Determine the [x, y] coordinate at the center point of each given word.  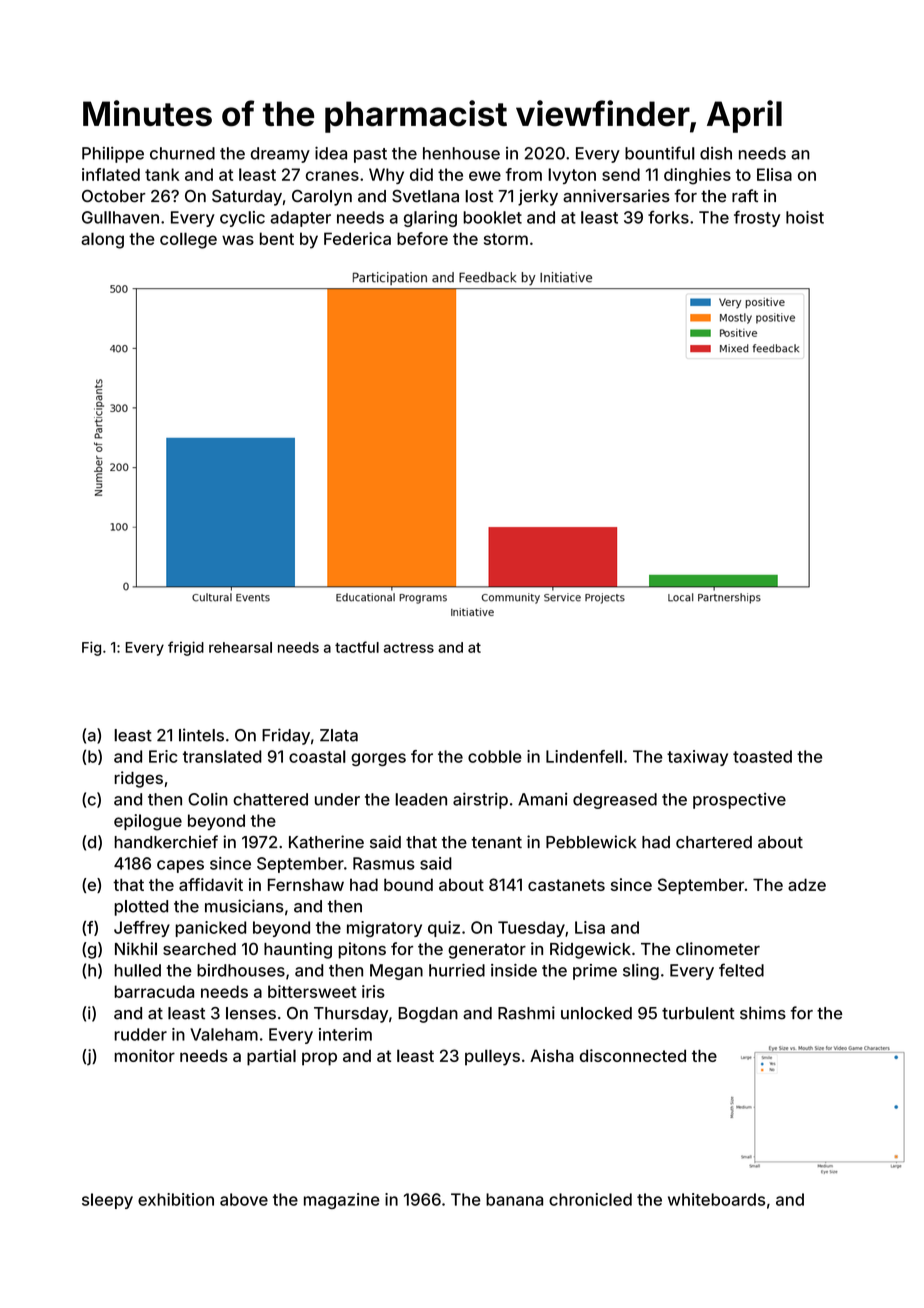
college [188, 240]
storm [506, 239]
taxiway [697, 758]
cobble [495, 756]
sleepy [107, 1201]
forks [668, 217]
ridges [138, 779]
